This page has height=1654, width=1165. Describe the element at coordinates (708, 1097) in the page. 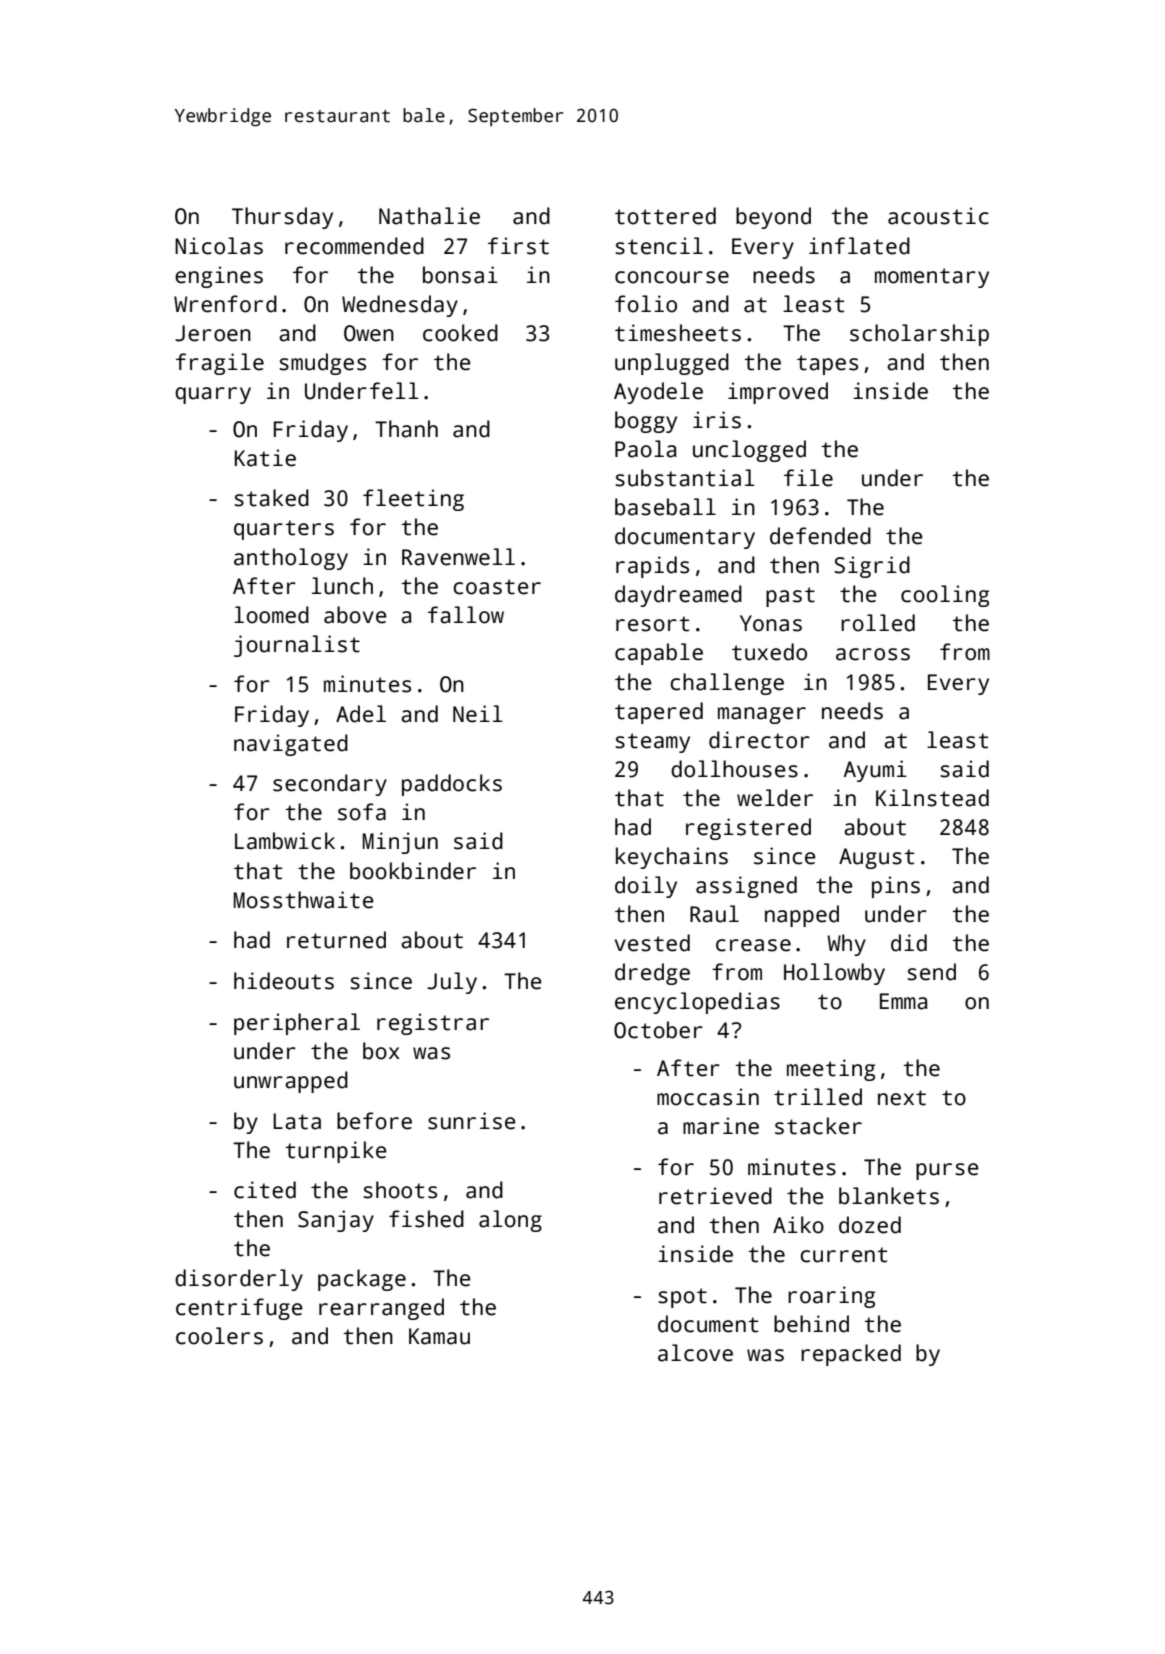

I see `moccasin` at that location.
